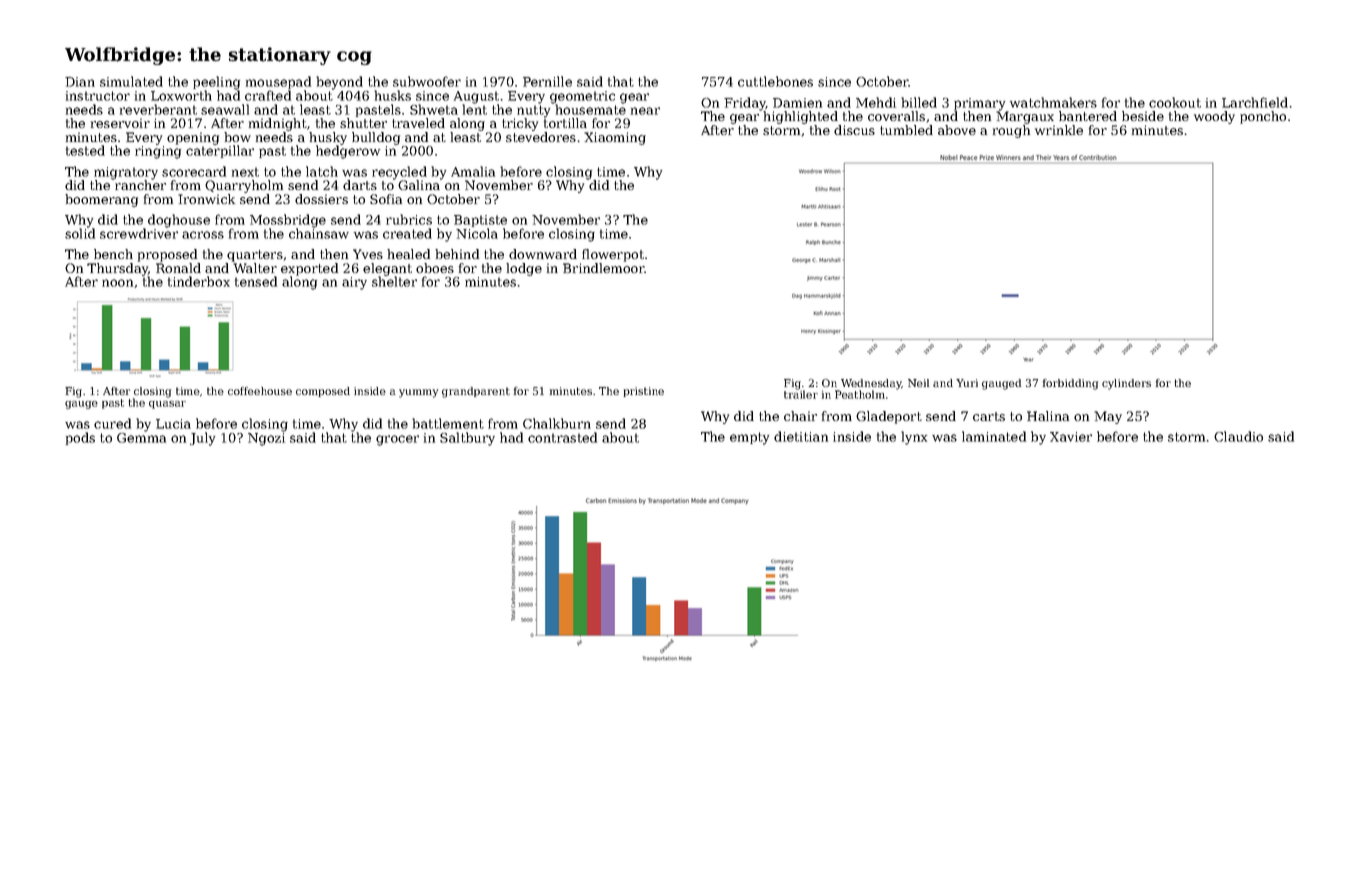 The width and height of the screenshot is (1372, 887). What do you see at coordinates (477, 233) in the screenshot?
I see `Nicola` at bounding box center [477, 233].
